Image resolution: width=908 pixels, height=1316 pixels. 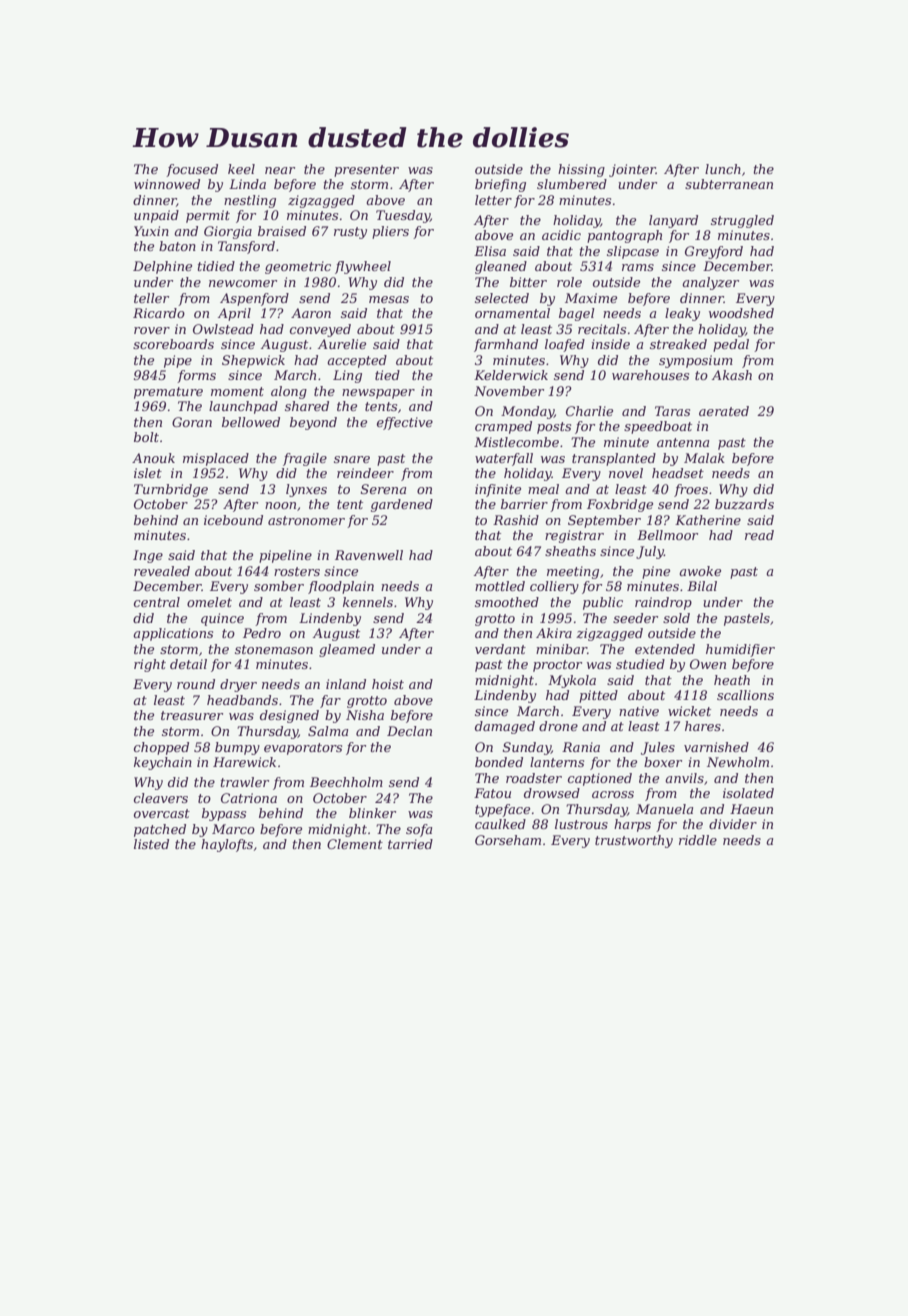 What do you see at coordinates (624, 236) in the page?
I see `pantograph` at bounding box center [624, 236].
